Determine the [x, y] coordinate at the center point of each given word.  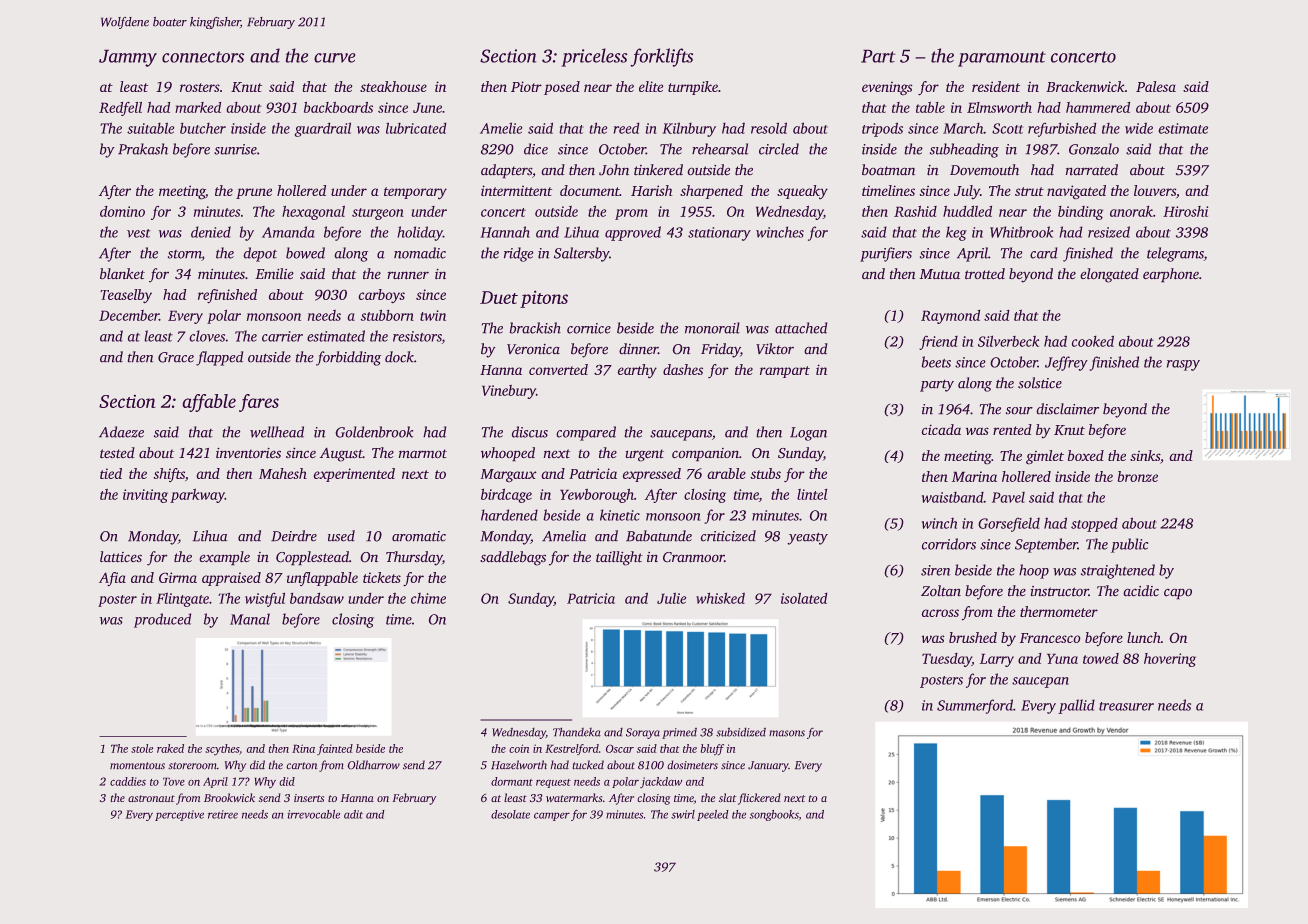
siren [935, 570]
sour [1019, 410]
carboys [382, 296]
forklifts [662, 57]
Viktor [775, 348]
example [225, 558]
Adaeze [121, 432]
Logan [808, 434]
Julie [671, 598]
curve [334, 58]
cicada [941, 429]
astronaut [151, 798]
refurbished [1062, 130]
